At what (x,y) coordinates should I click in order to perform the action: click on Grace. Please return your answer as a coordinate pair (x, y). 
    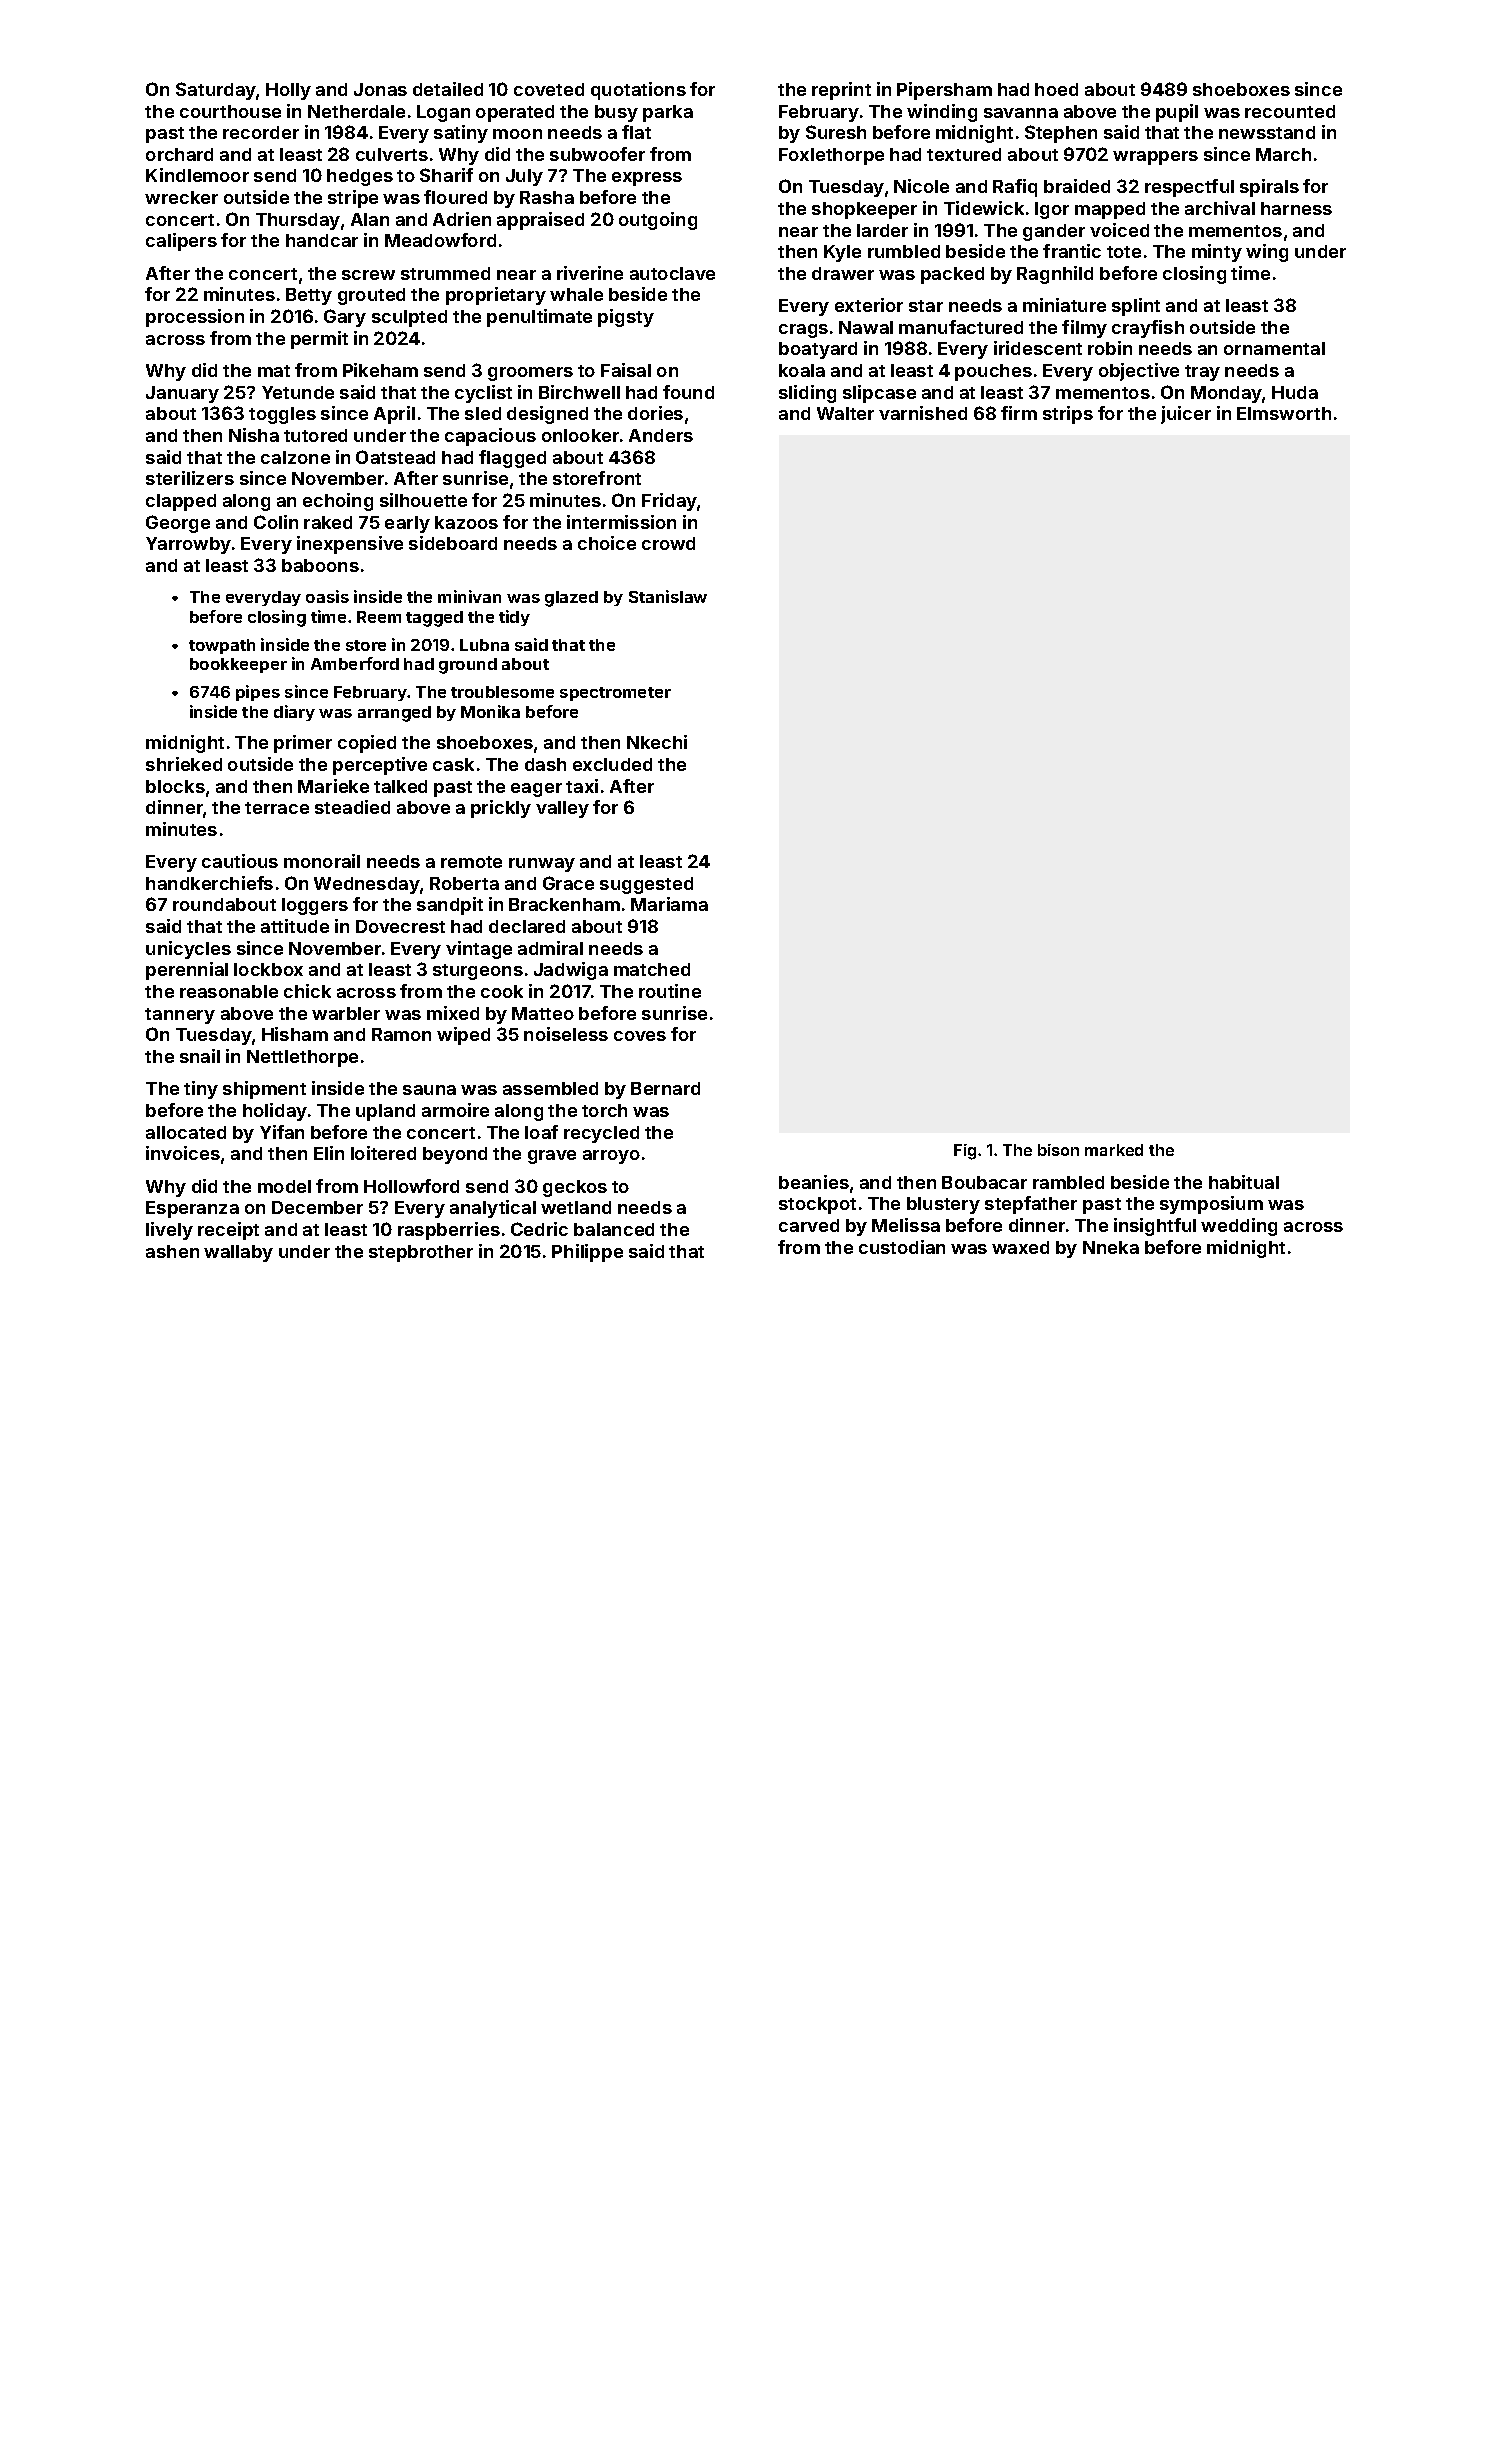
    Looking at the image, I should click on (568, 883).
